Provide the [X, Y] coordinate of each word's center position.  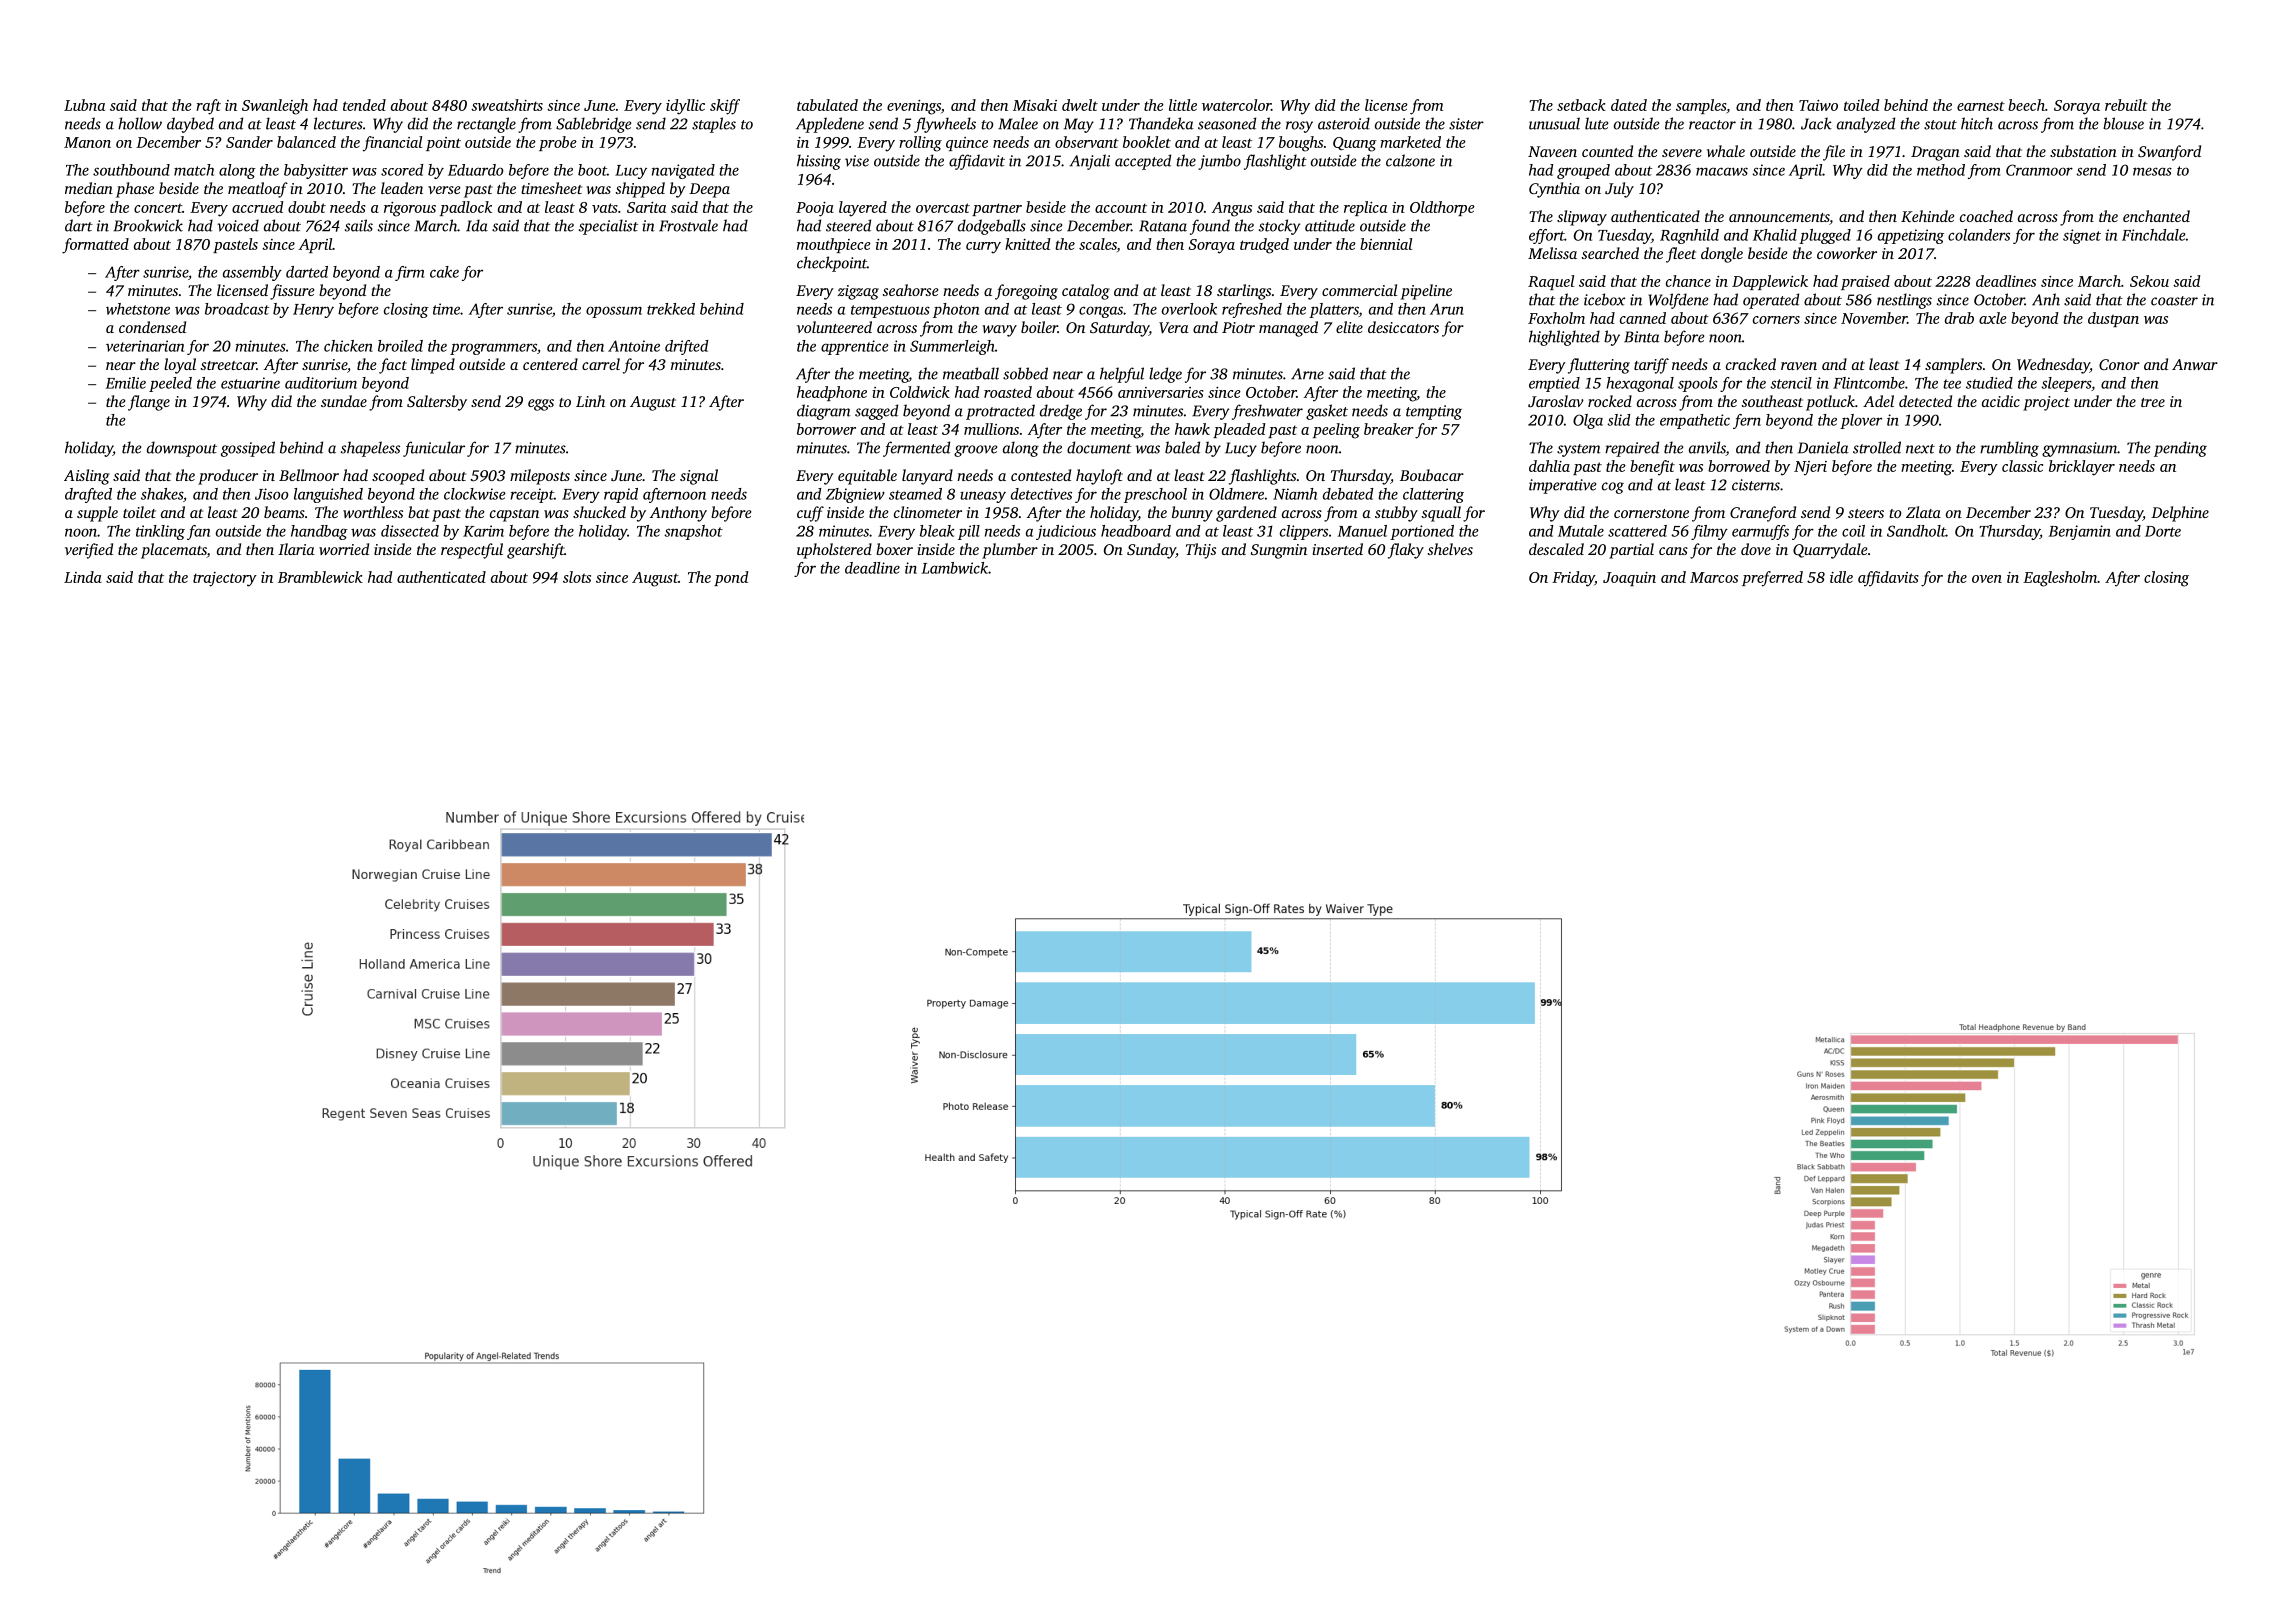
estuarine [250, 383]
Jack [1816, 123]
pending [2180, 449]
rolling [920, 144]
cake [444, 272]
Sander [249, 142]
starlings [1244, 292]
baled [1182, 447]
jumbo [1219, 162]
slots [577, 577]
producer [228, 477]
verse [444, 190]
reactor [1712, 125]
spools [1698, 384]
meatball [971, 373]
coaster [2174, 301]
